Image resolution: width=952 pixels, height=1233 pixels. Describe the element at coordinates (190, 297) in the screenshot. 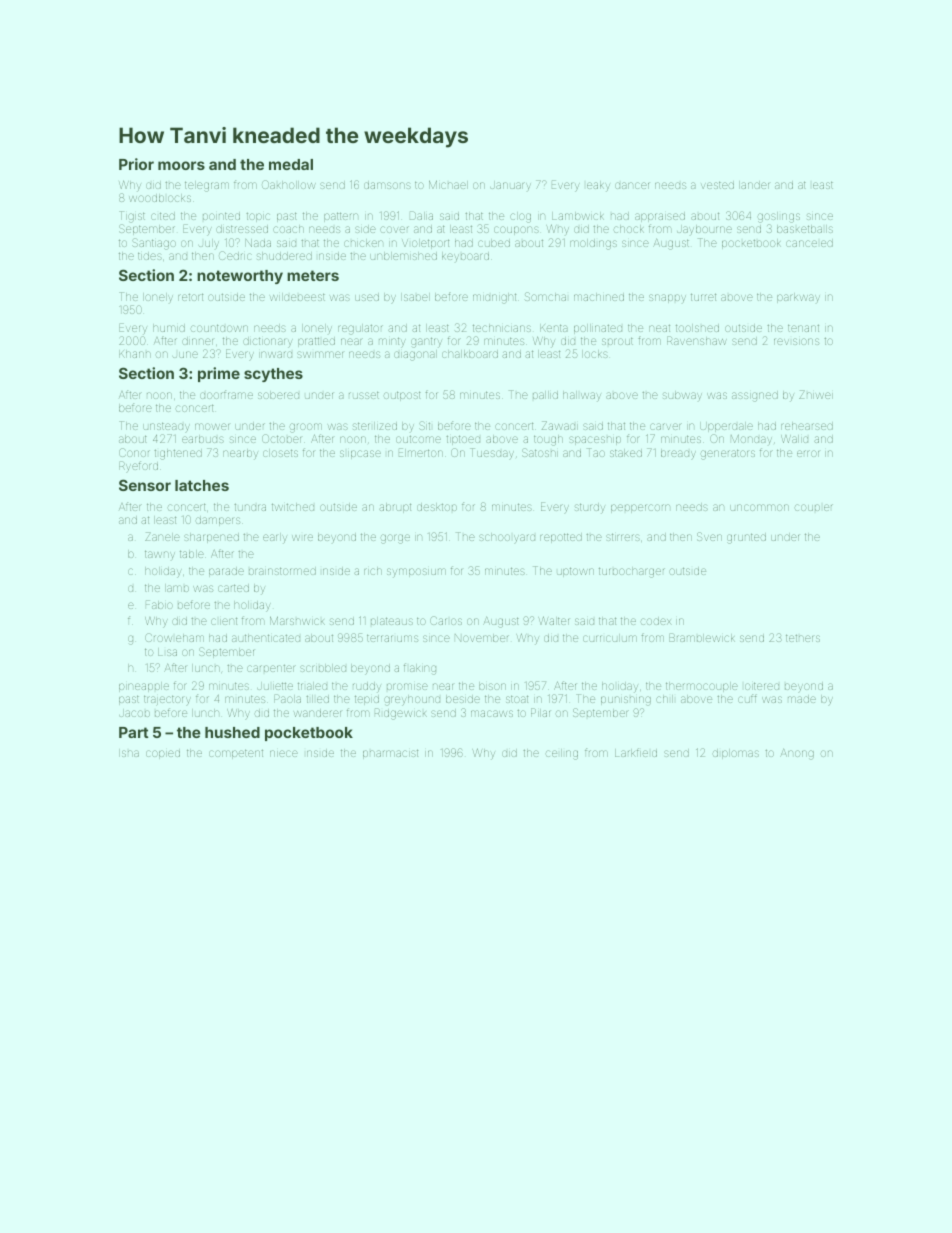

I see `retort` at that location.
